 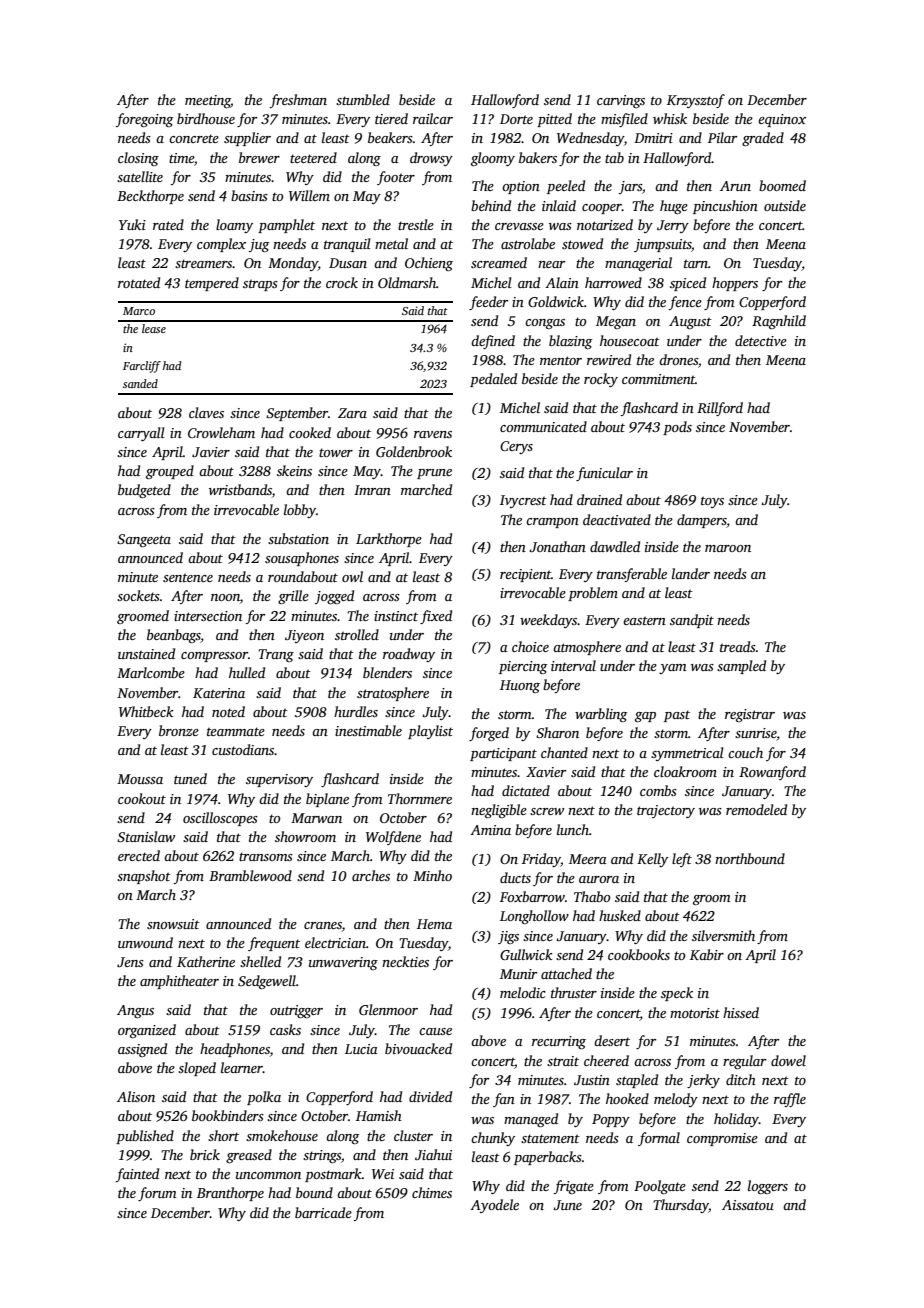 I want to click on Branthorpe, so click(x=230, y=1194).
